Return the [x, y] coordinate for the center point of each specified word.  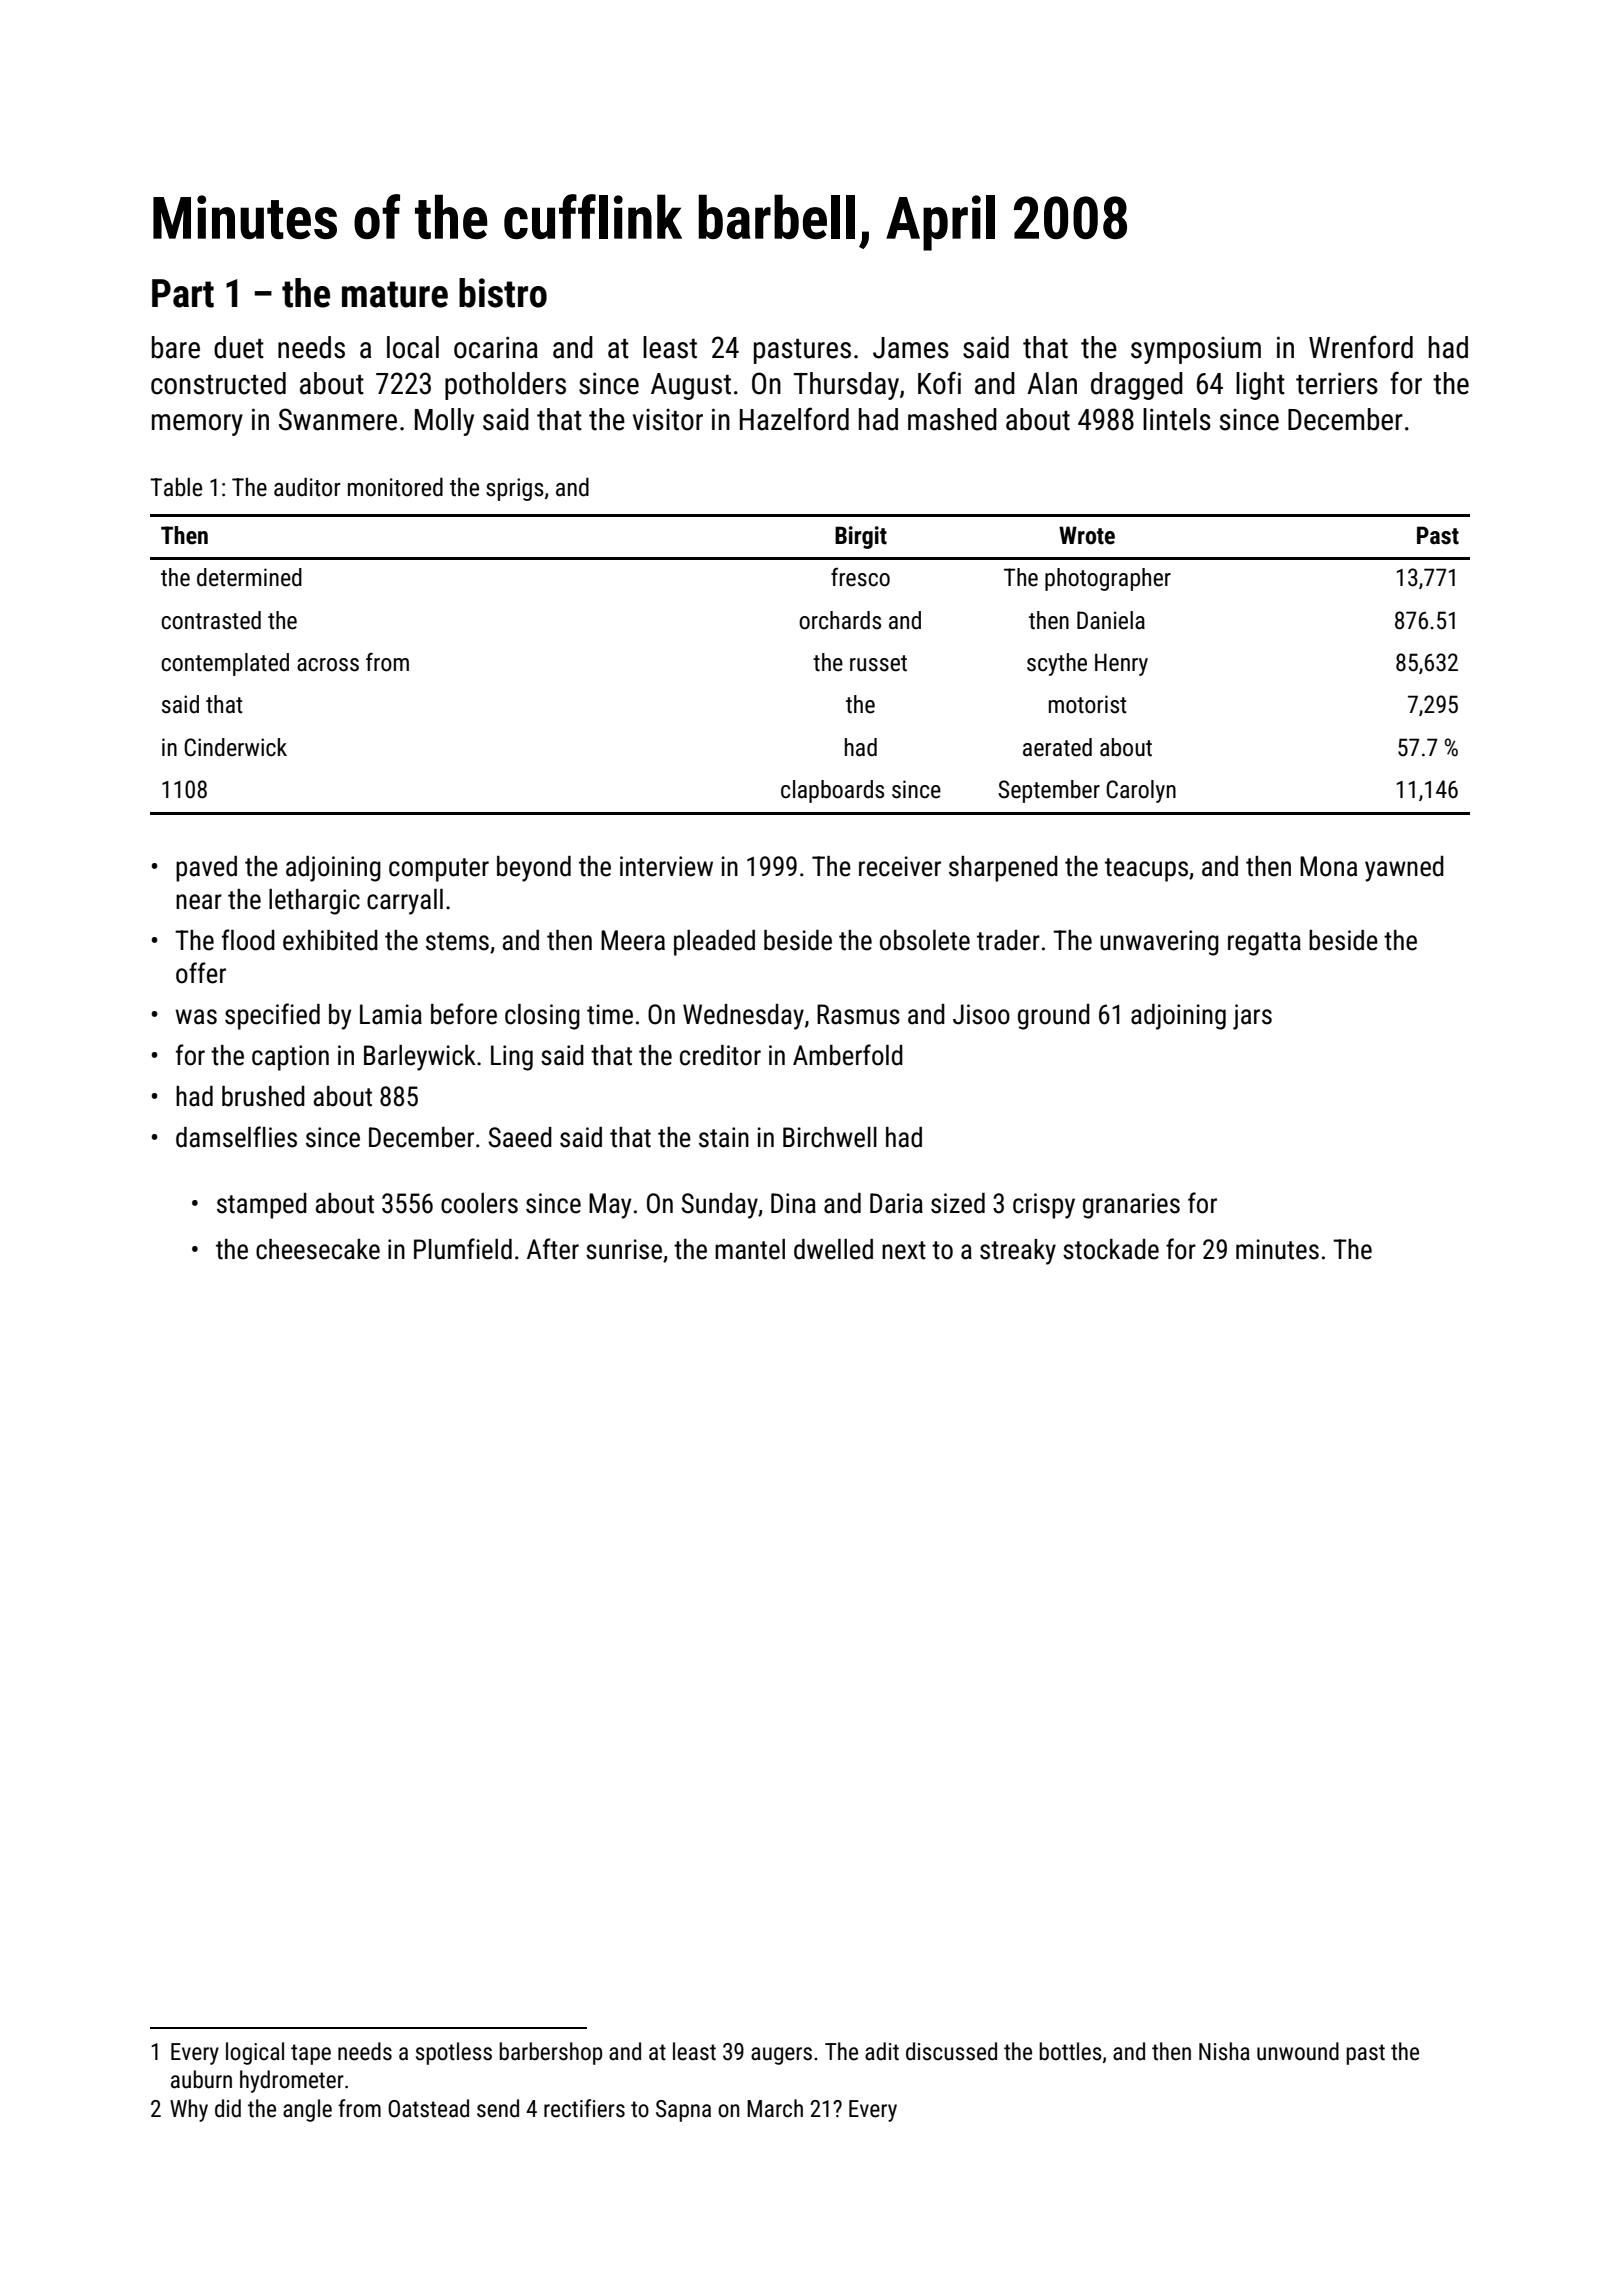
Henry [1121, 664]
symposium [1196, 350]
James [911, 348]
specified [272, 1016]
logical [255, 2053]
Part [183, 293]
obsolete [925, 940]
